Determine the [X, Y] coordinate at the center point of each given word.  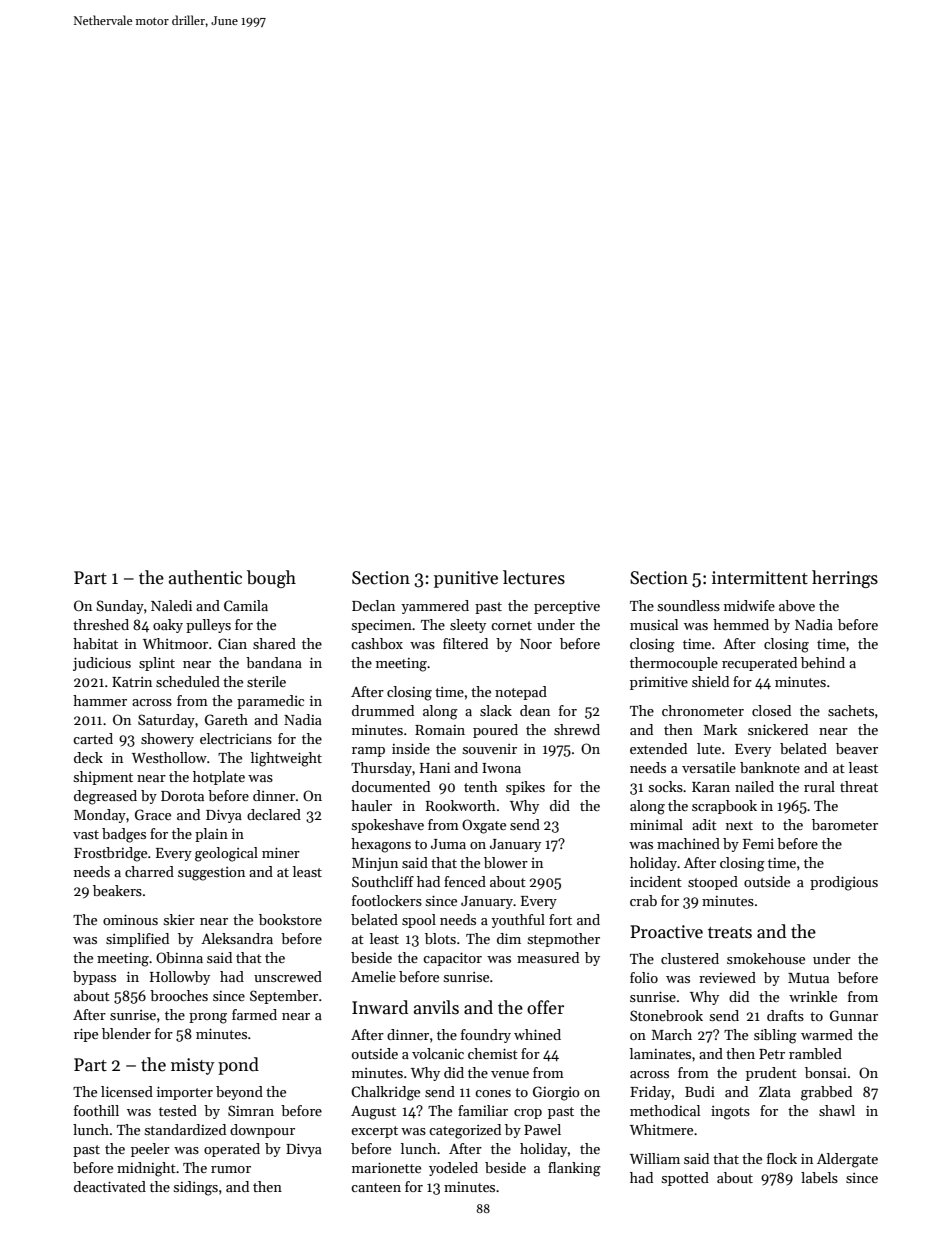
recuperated [759, 664]
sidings [196, 1188]
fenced [465, 881]
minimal [656, 824]
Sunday [120, 607]
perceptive [567, 607]
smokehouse [766, 958]
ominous [130, 920]
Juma [448, 844]
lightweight [286, 759]
